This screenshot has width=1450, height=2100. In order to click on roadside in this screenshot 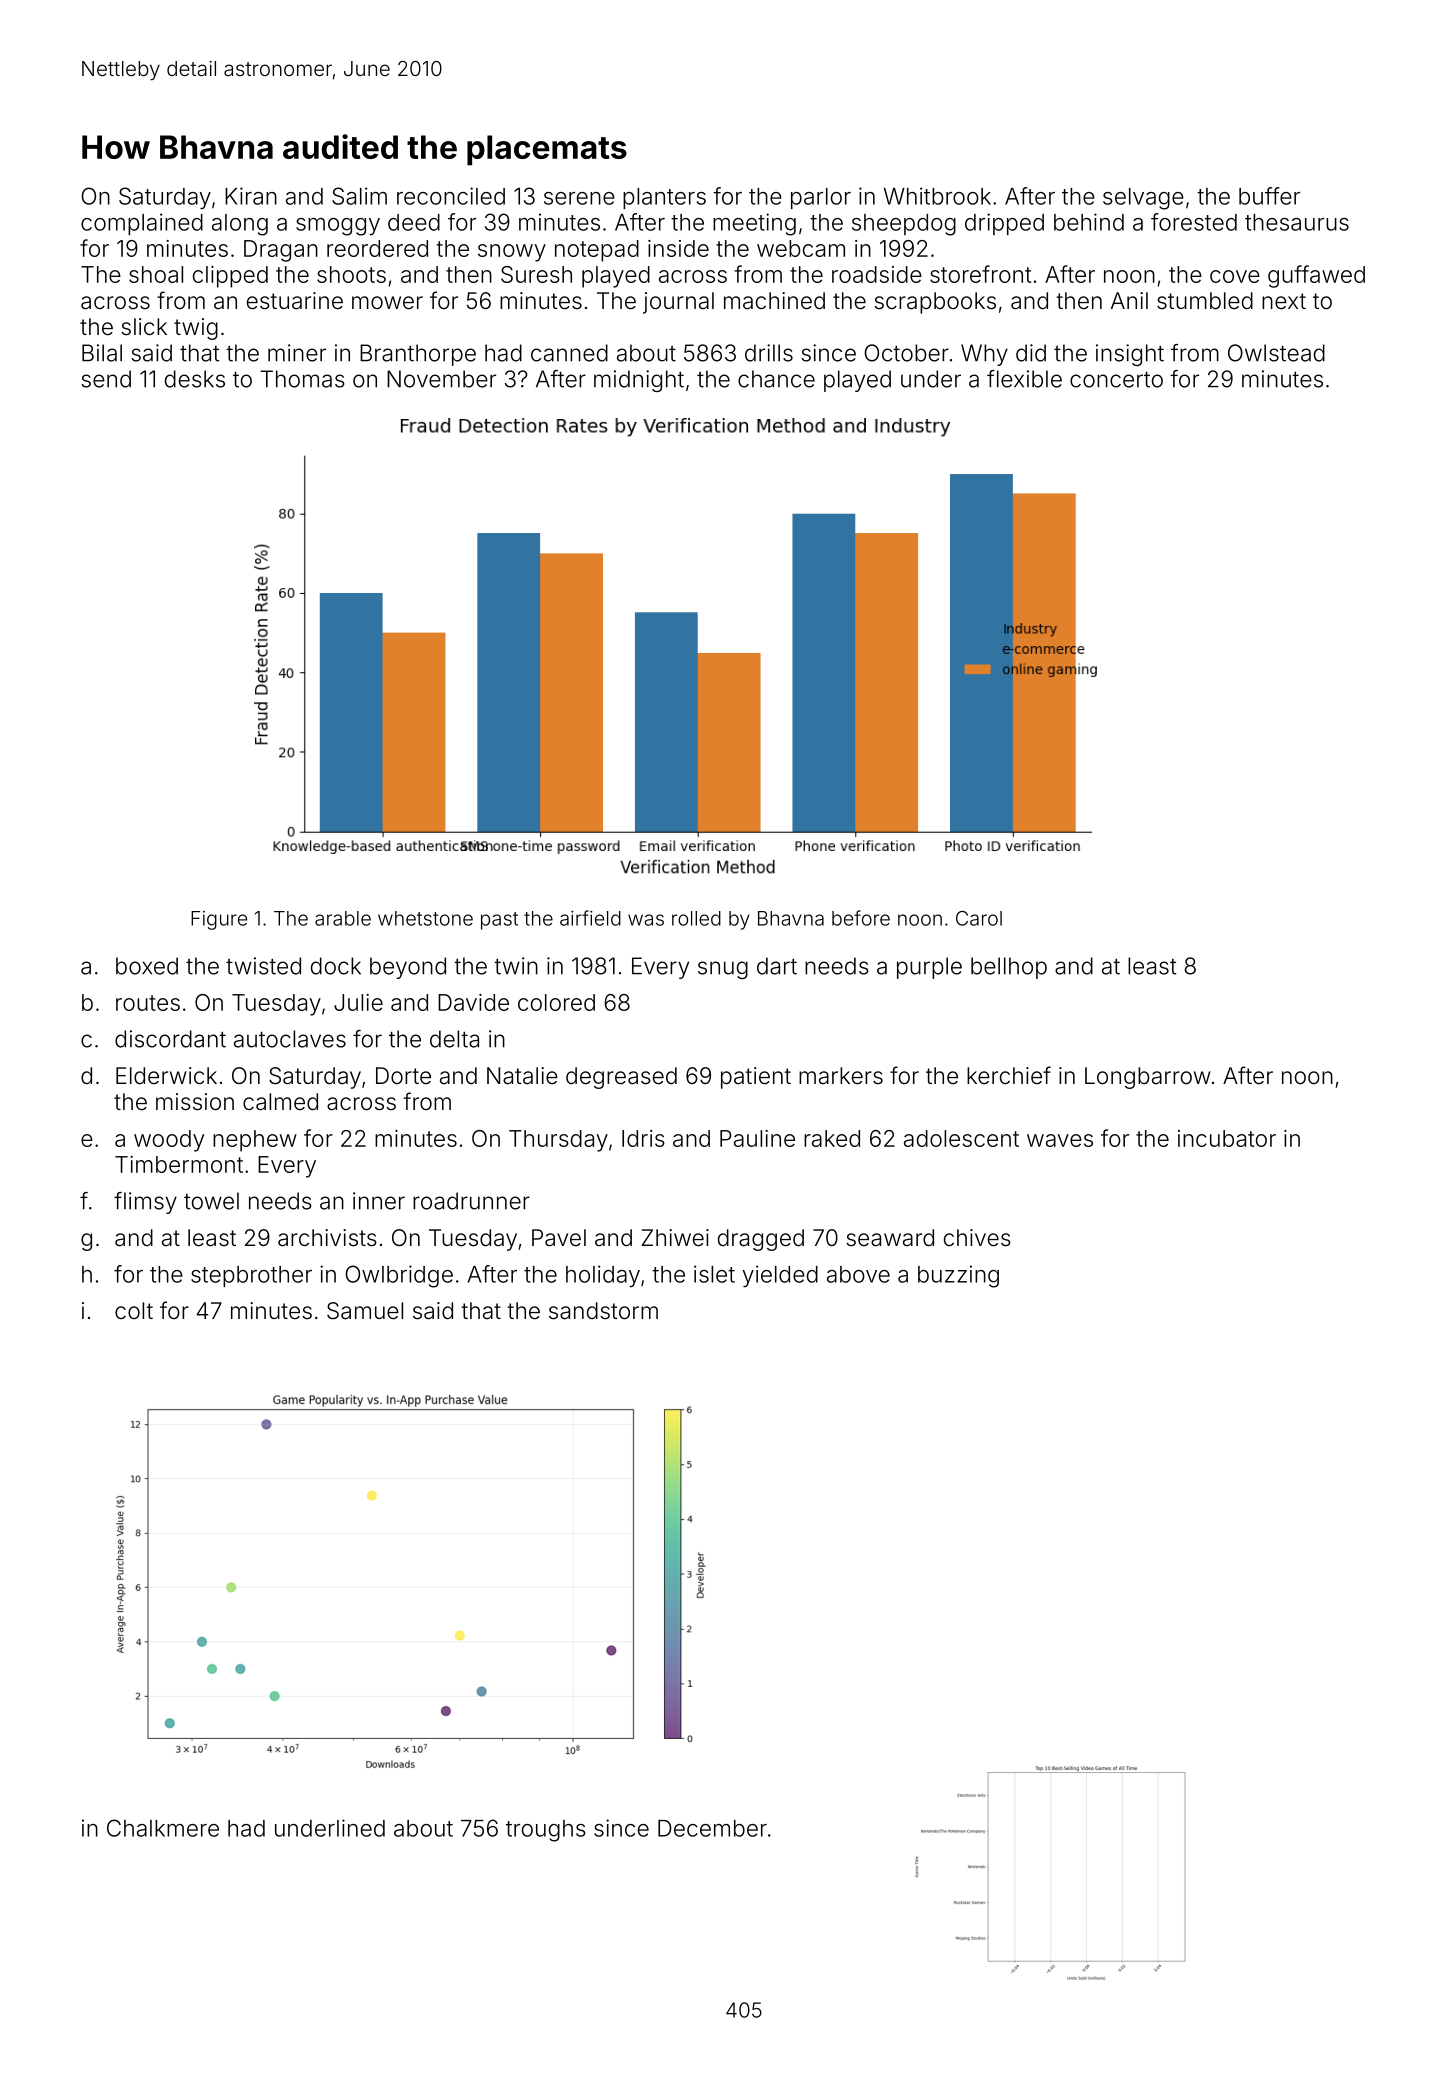, I will do `click(877, 274)`.
